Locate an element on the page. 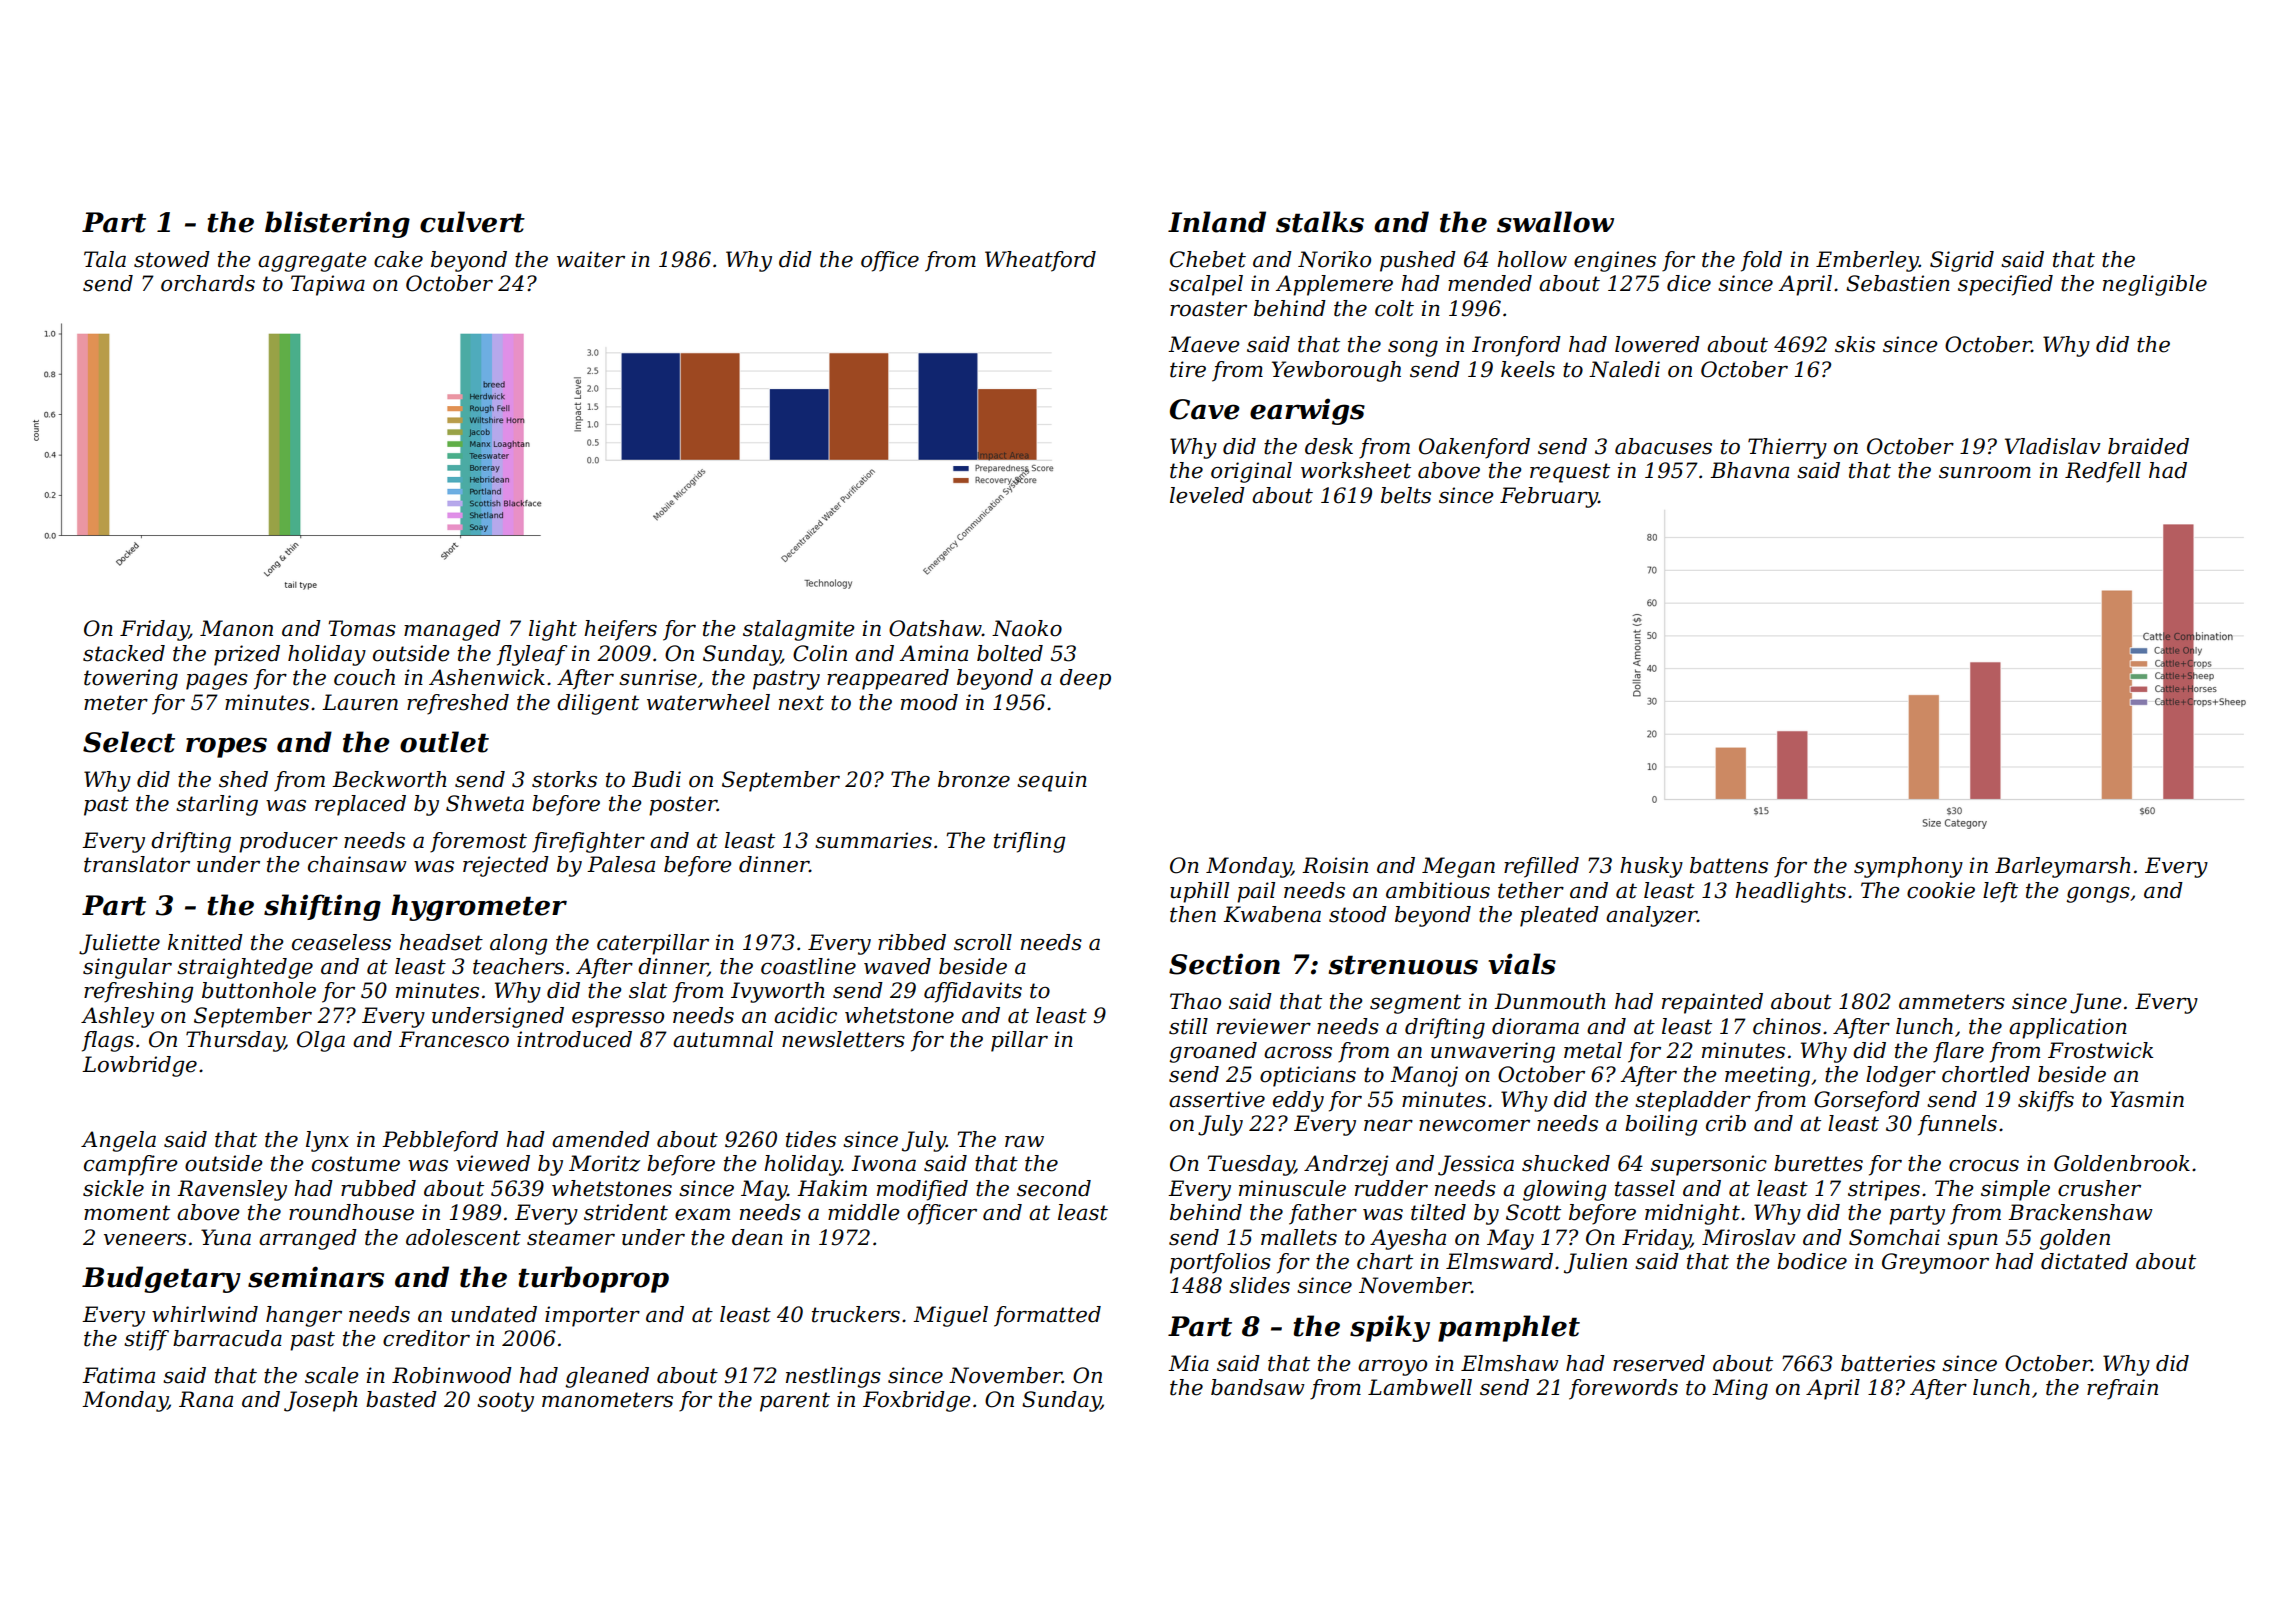 The image size is (2292, 1620). Barleymarsh is located at coordinates (2063, 867).
